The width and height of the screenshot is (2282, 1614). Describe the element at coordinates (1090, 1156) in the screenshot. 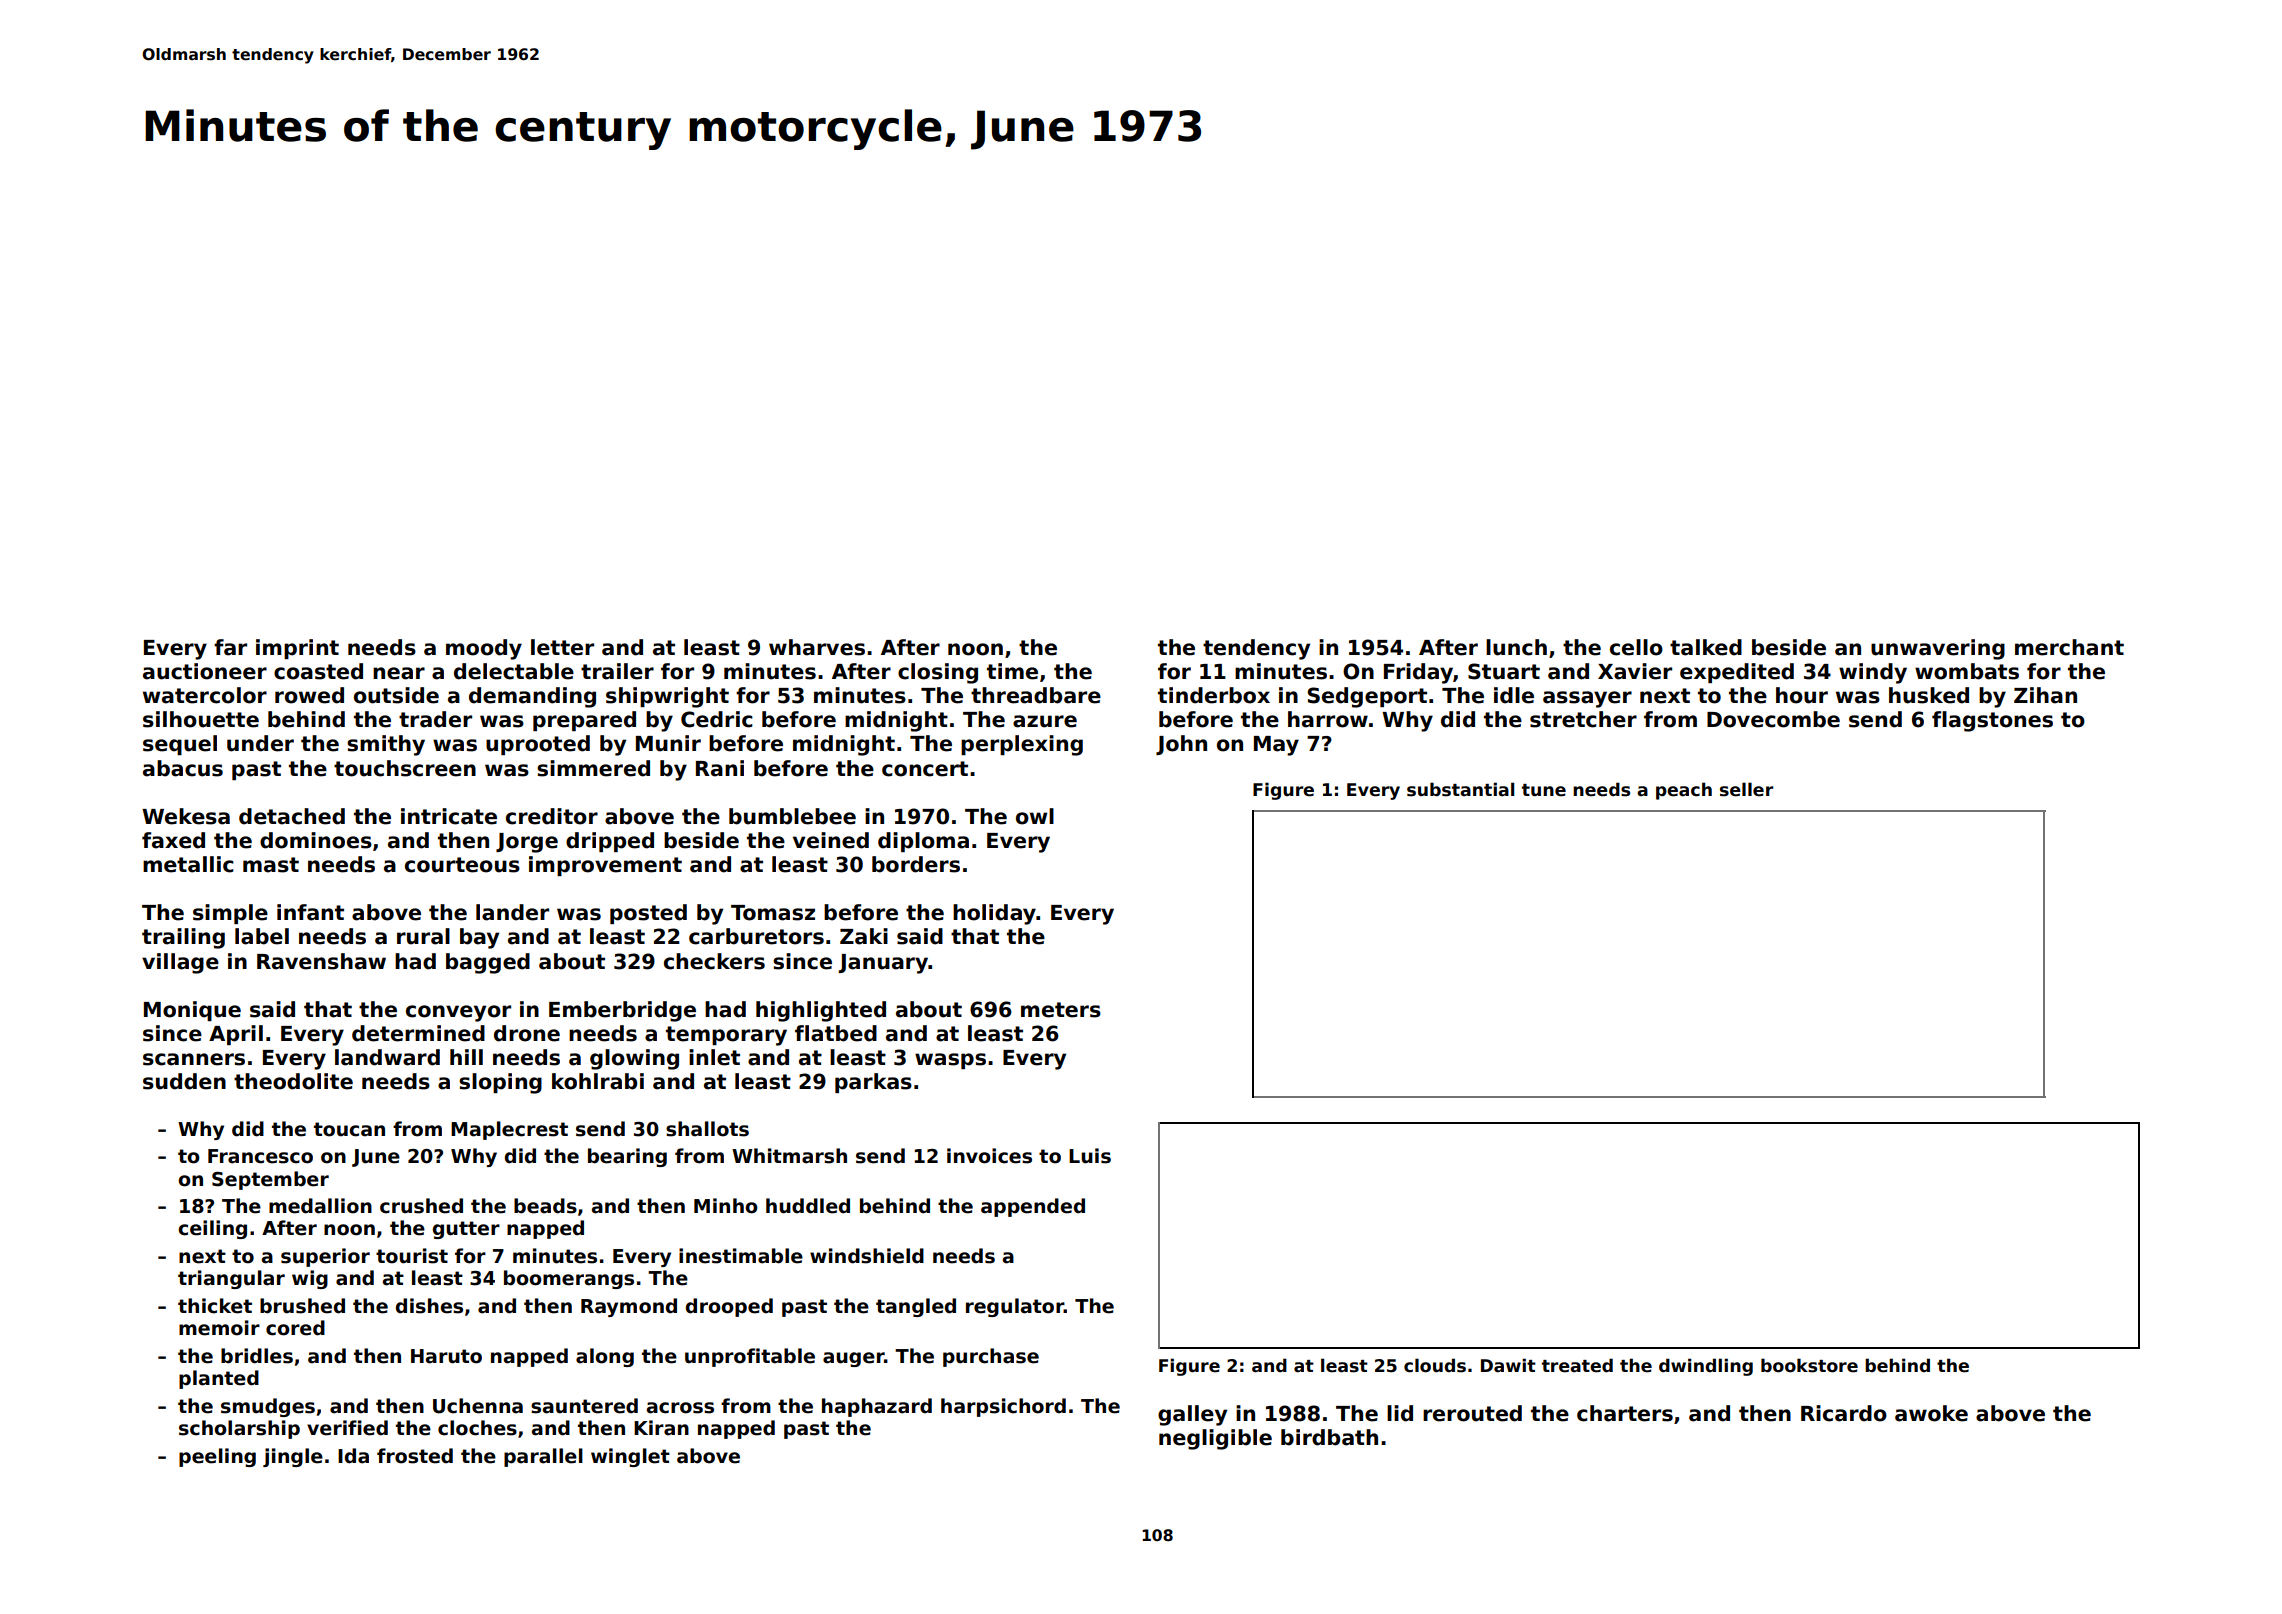

I see `Luis` at that location.
